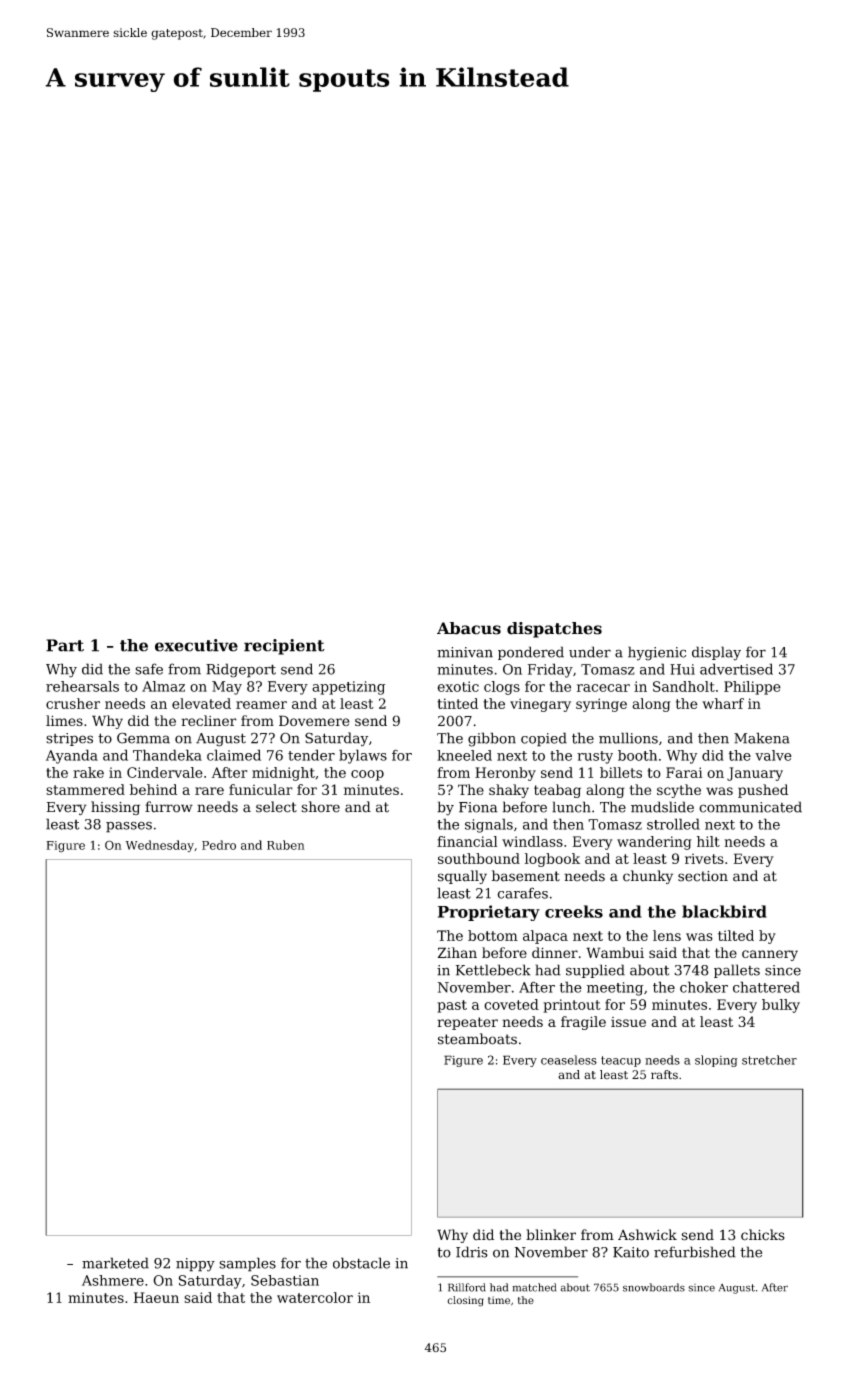  Describe the element at coordinates (554, 630) in the screenshot. I see `dispatches` at that location.
